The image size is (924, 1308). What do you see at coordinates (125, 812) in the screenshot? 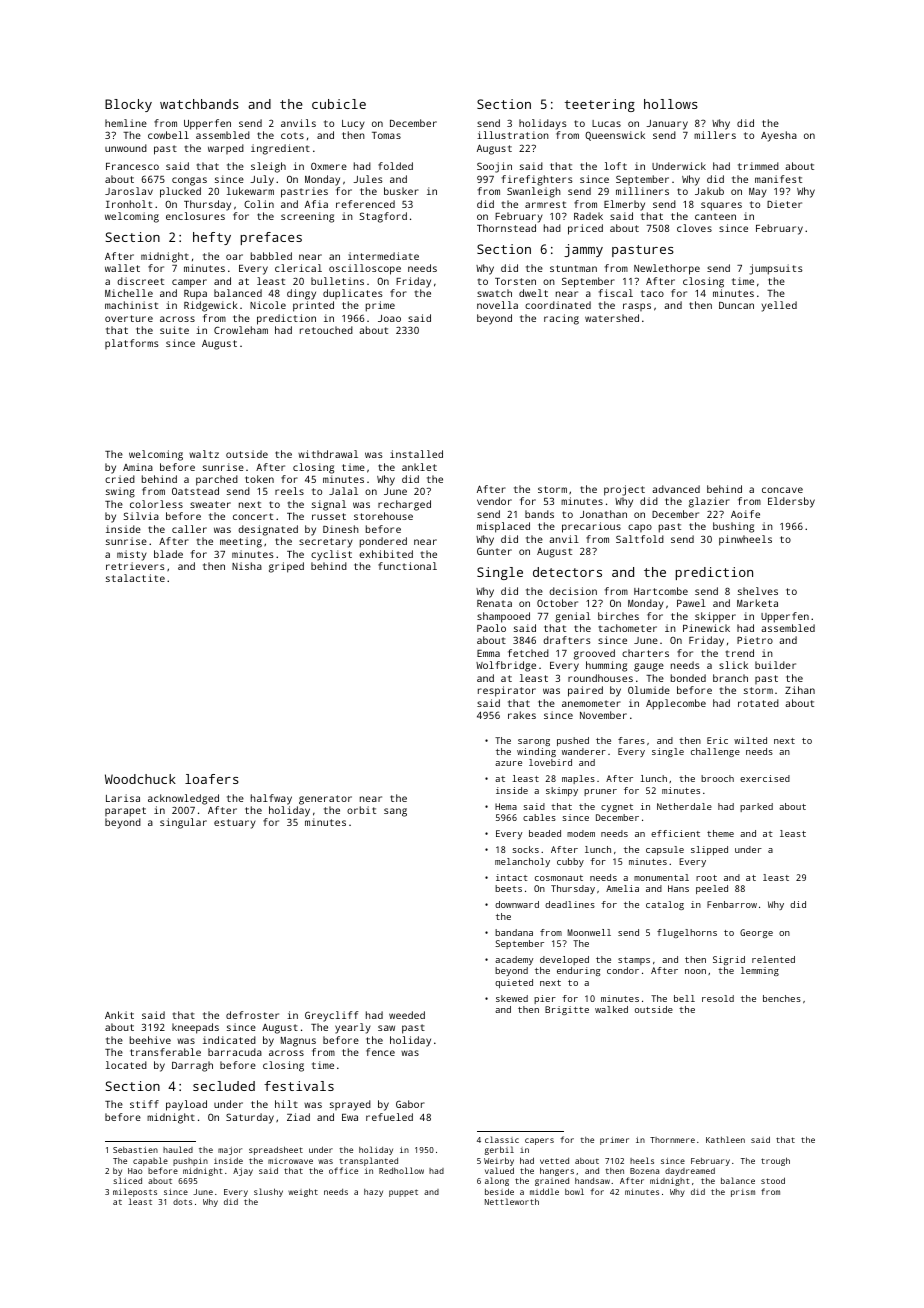
I see `parapet` at bounding box center [125, 812].
